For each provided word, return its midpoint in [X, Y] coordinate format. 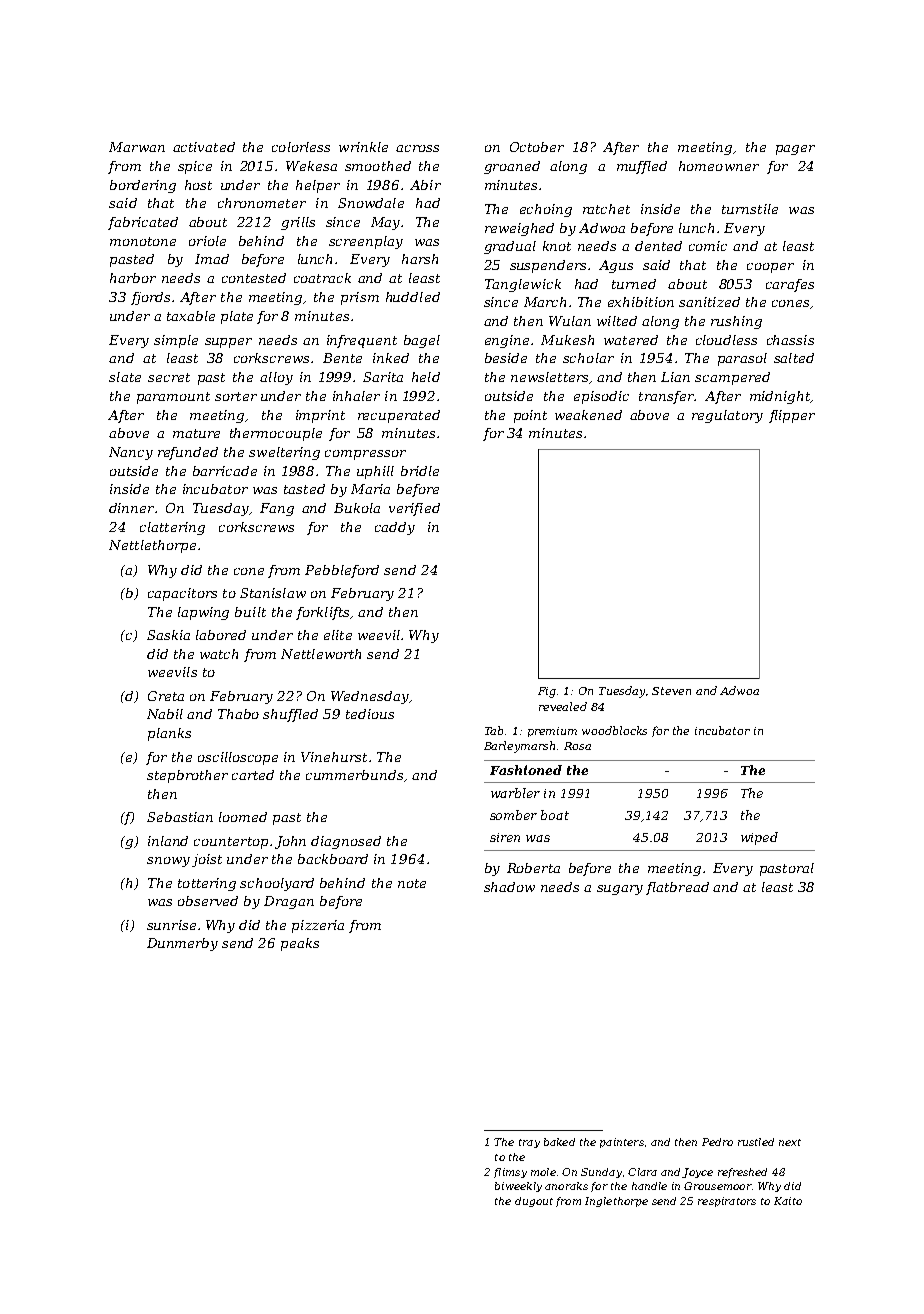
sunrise [171, 925]
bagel [422, 341]
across [417, 148]
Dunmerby [182, 944]
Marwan [137, 147]
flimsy [510, 1173]
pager [795, 150]
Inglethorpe [616, 1202]
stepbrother [187, 776]
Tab [495, 730]
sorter [236, 396]
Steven [671, 691]
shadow [509, 887]
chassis [790, 340]
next [790, 1142]
